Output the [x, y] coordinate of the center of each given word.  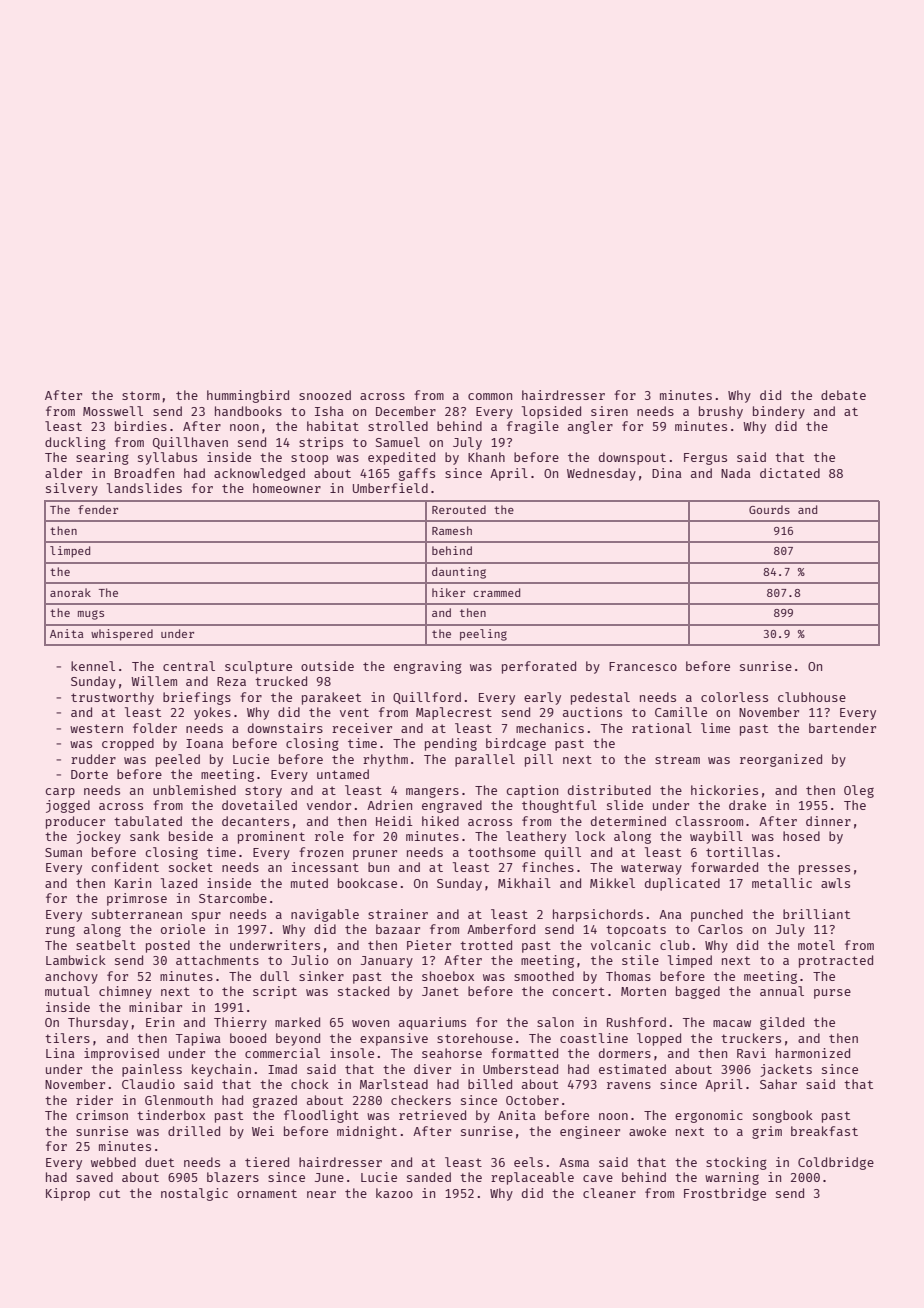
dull [274, 976]
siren [609, 411]
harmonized [813, 1053]
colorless [734, 697]
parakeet [331, 698]
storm [141, 395]
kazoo [394, 1193]
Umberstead [520, 1069]
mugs [91, 615]
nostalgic [194, 1194]
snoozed [325, 395]
